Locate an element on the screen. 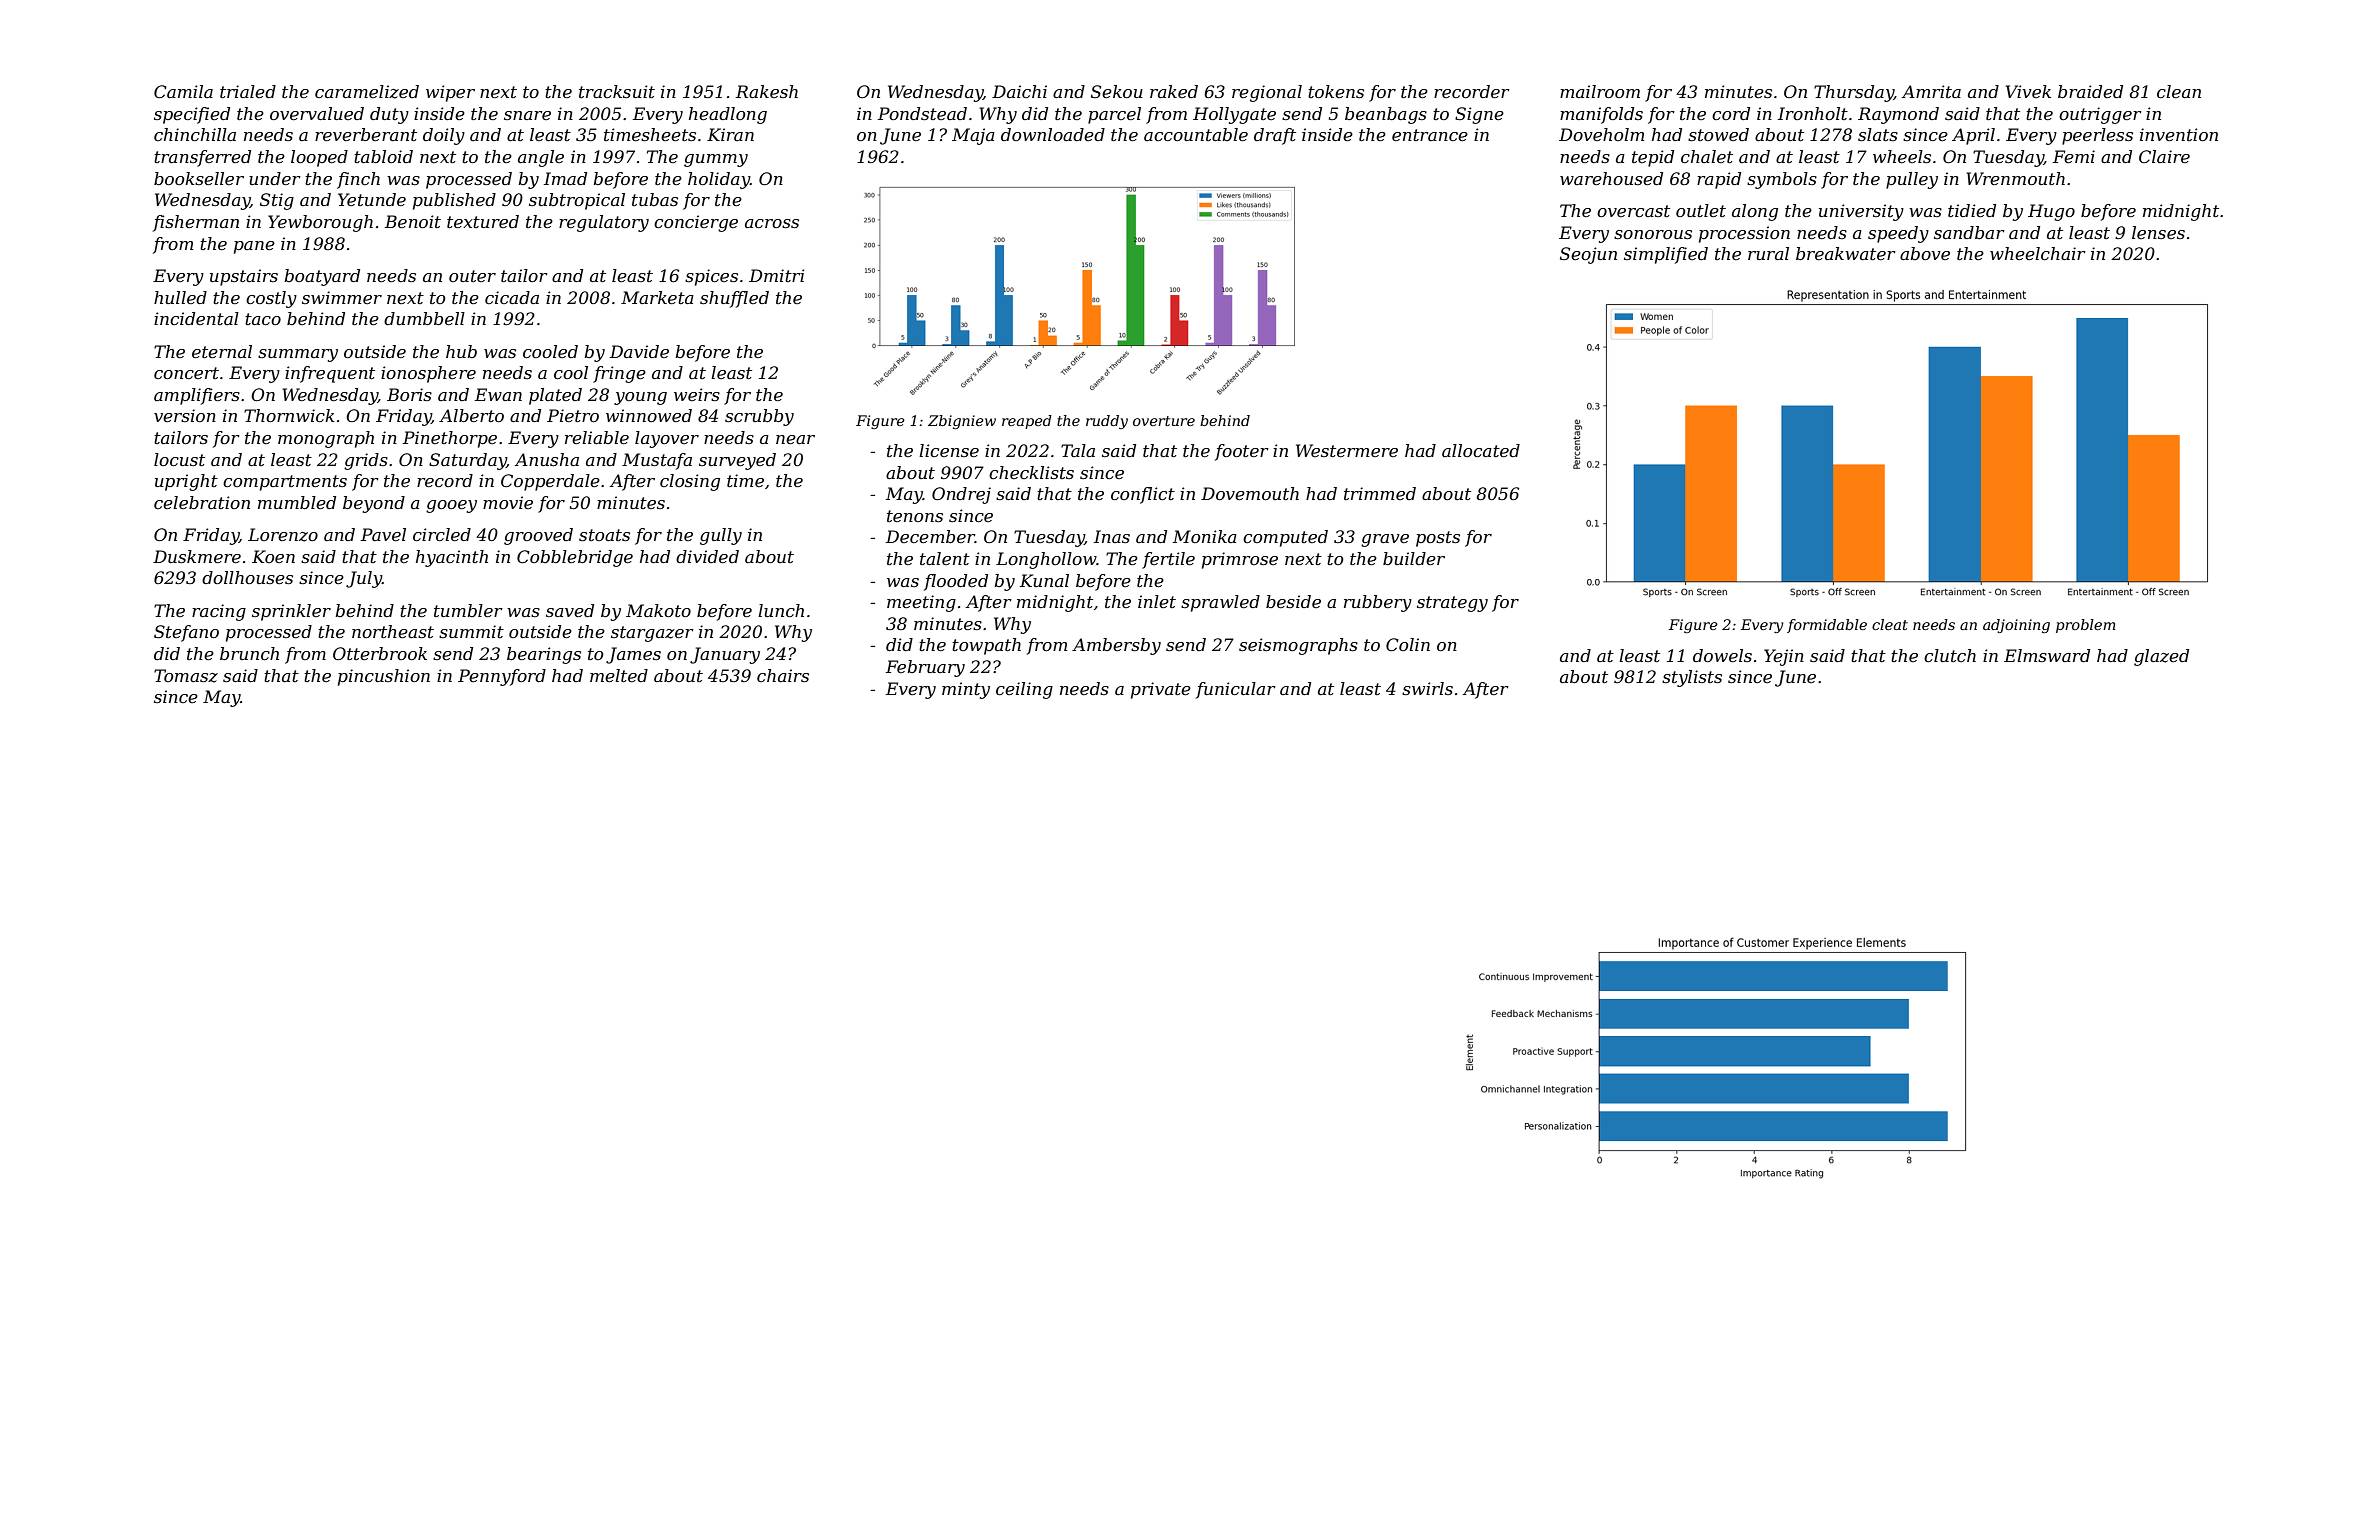 The height and width of the screenshot is (1540, 2380). Colin is located at coordinates (1408, 644).
